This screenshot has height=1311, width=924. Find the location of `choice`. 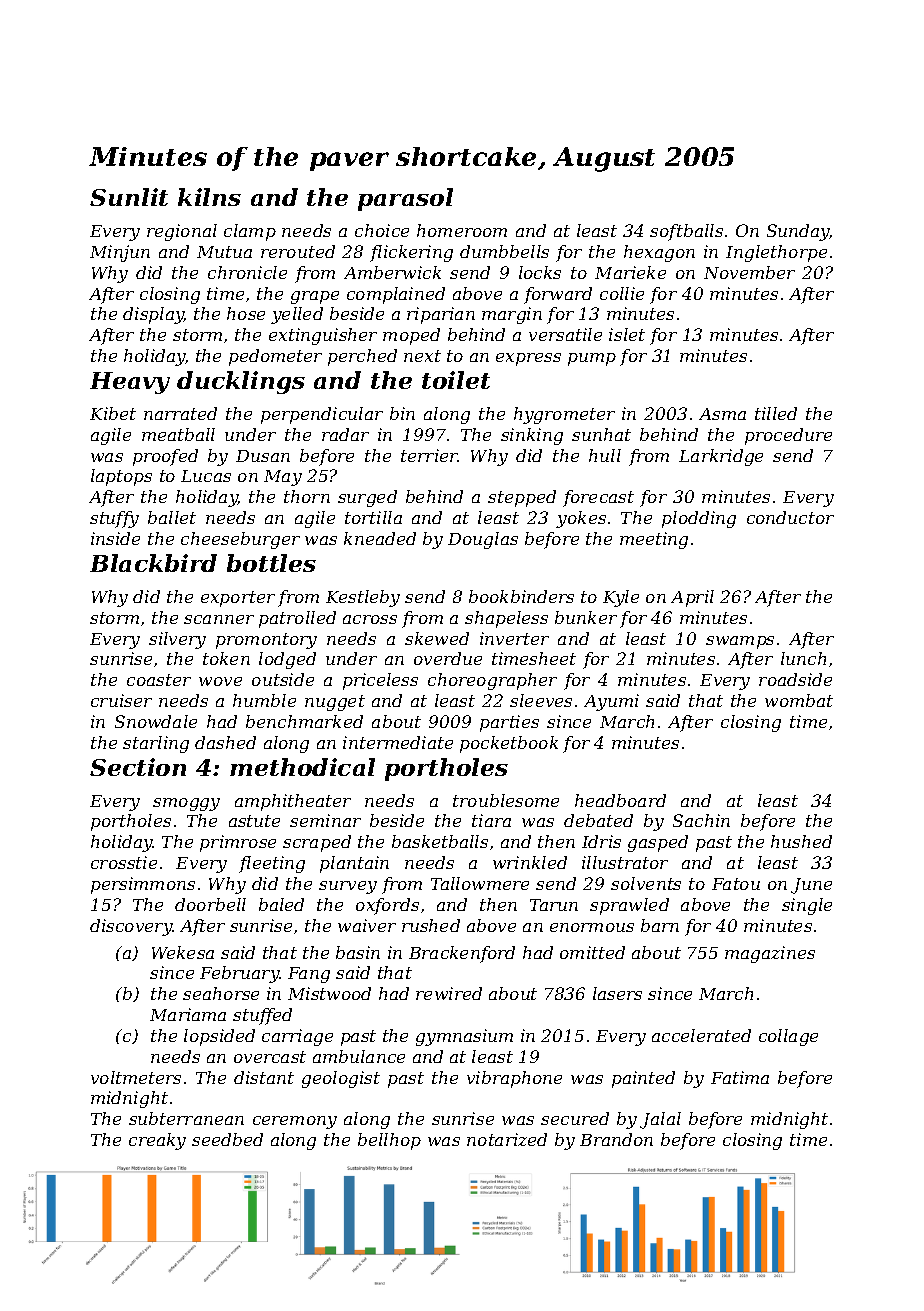

choice is located at coordinates (382, 230).
